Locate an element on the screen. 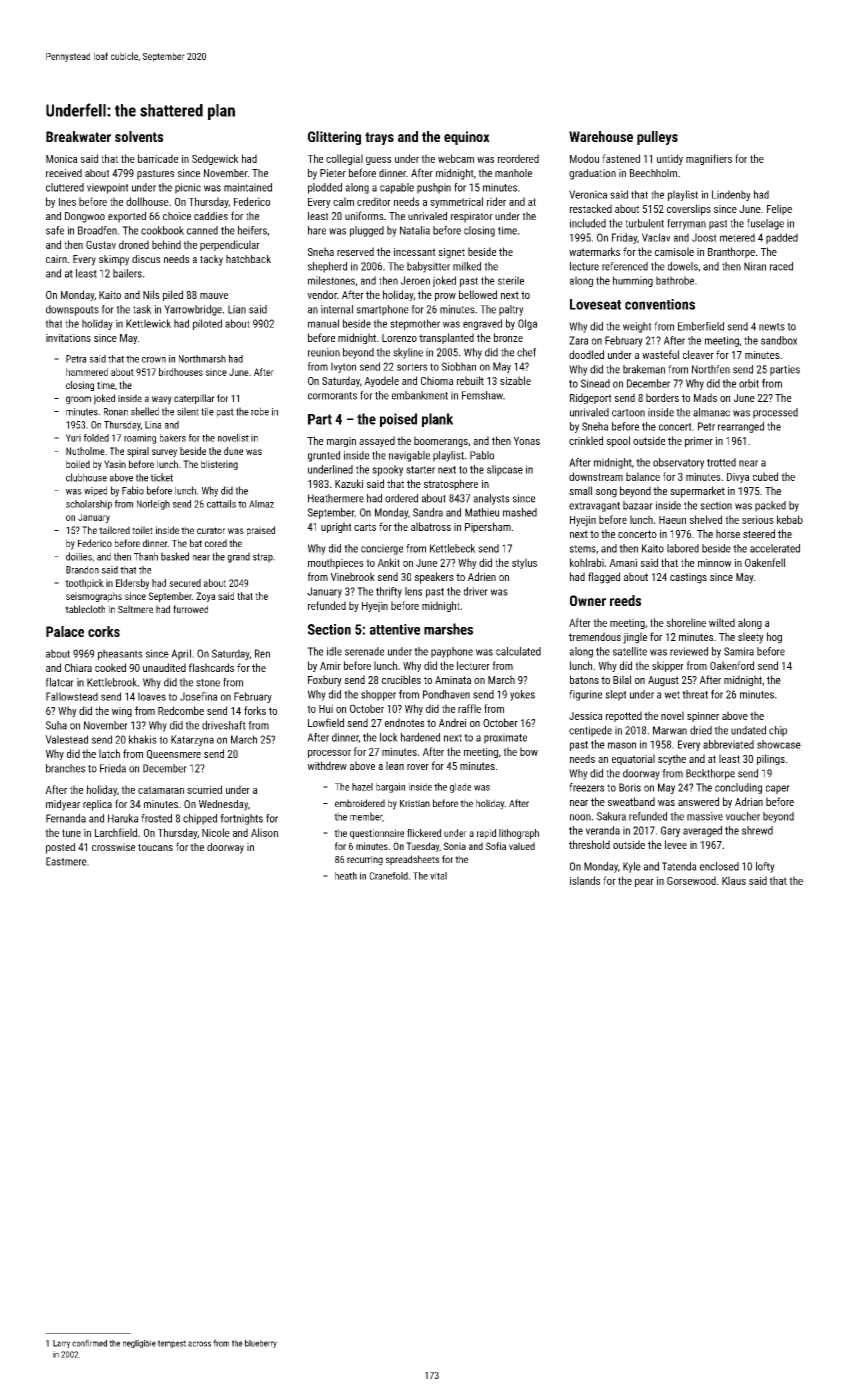 The width and height of the screenshot is (849, 1400). blueberry is located at coordinates (261, 1344).
